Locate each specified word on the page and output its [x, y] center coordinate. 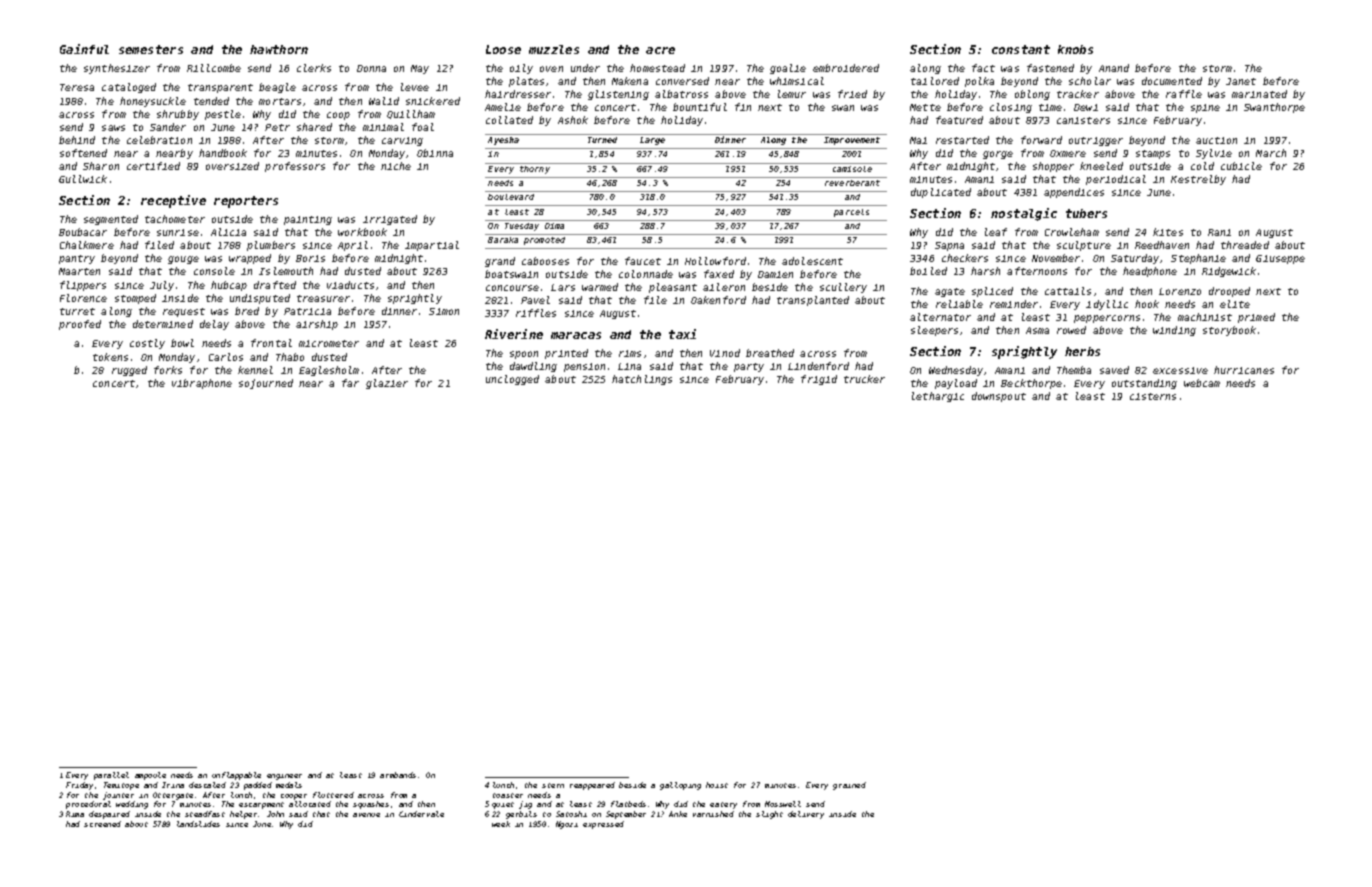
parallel [111, 776]
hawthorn [279, 49]
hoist [717, 785]
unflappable [236, 776]
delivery [806, 815]
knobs [1075, 49]
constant [1021, 49]
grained [849, 786]
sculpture [1084, 246]
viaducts [350, 285]
